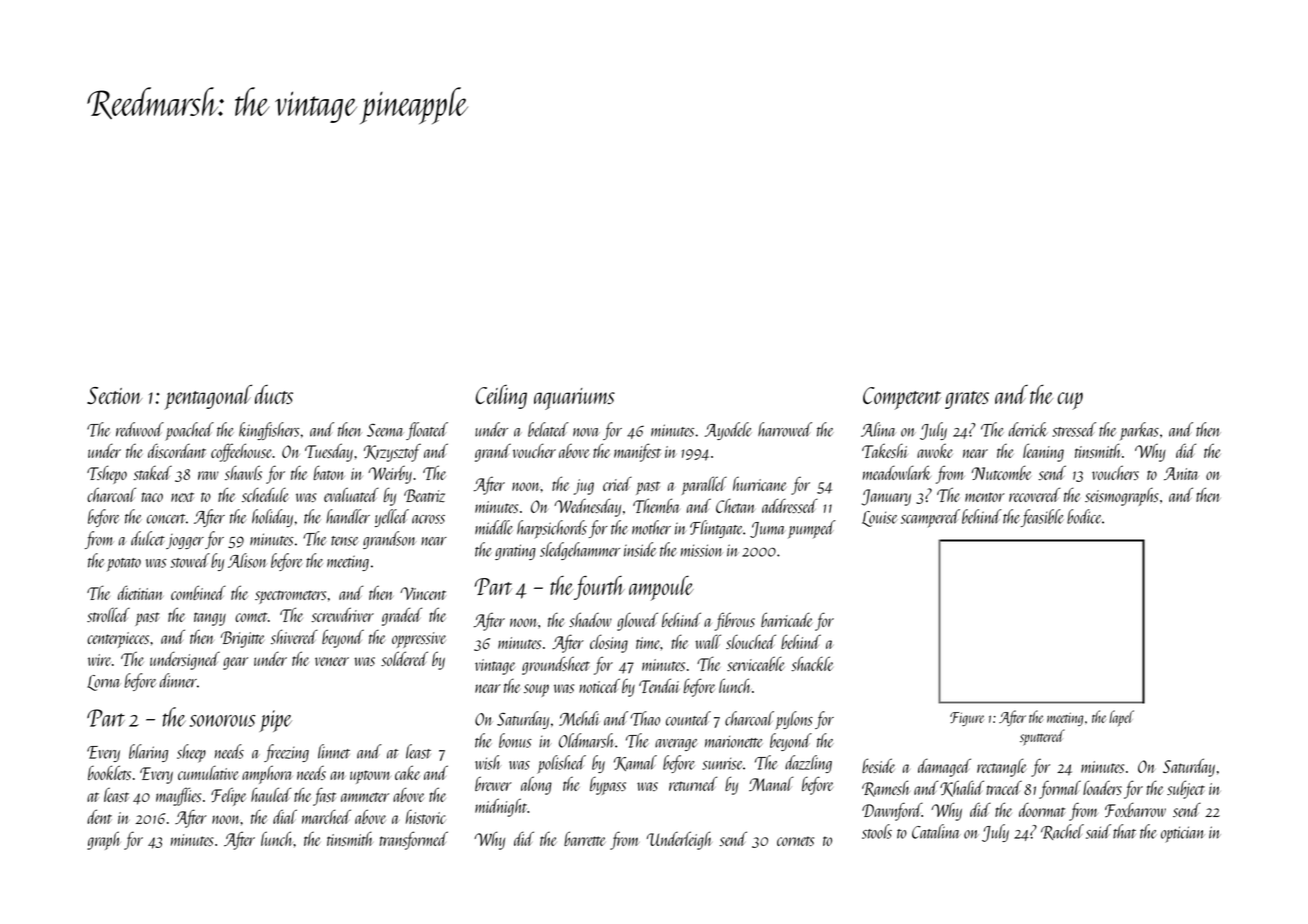  I want to click on harrowed, so click(785, 429).
